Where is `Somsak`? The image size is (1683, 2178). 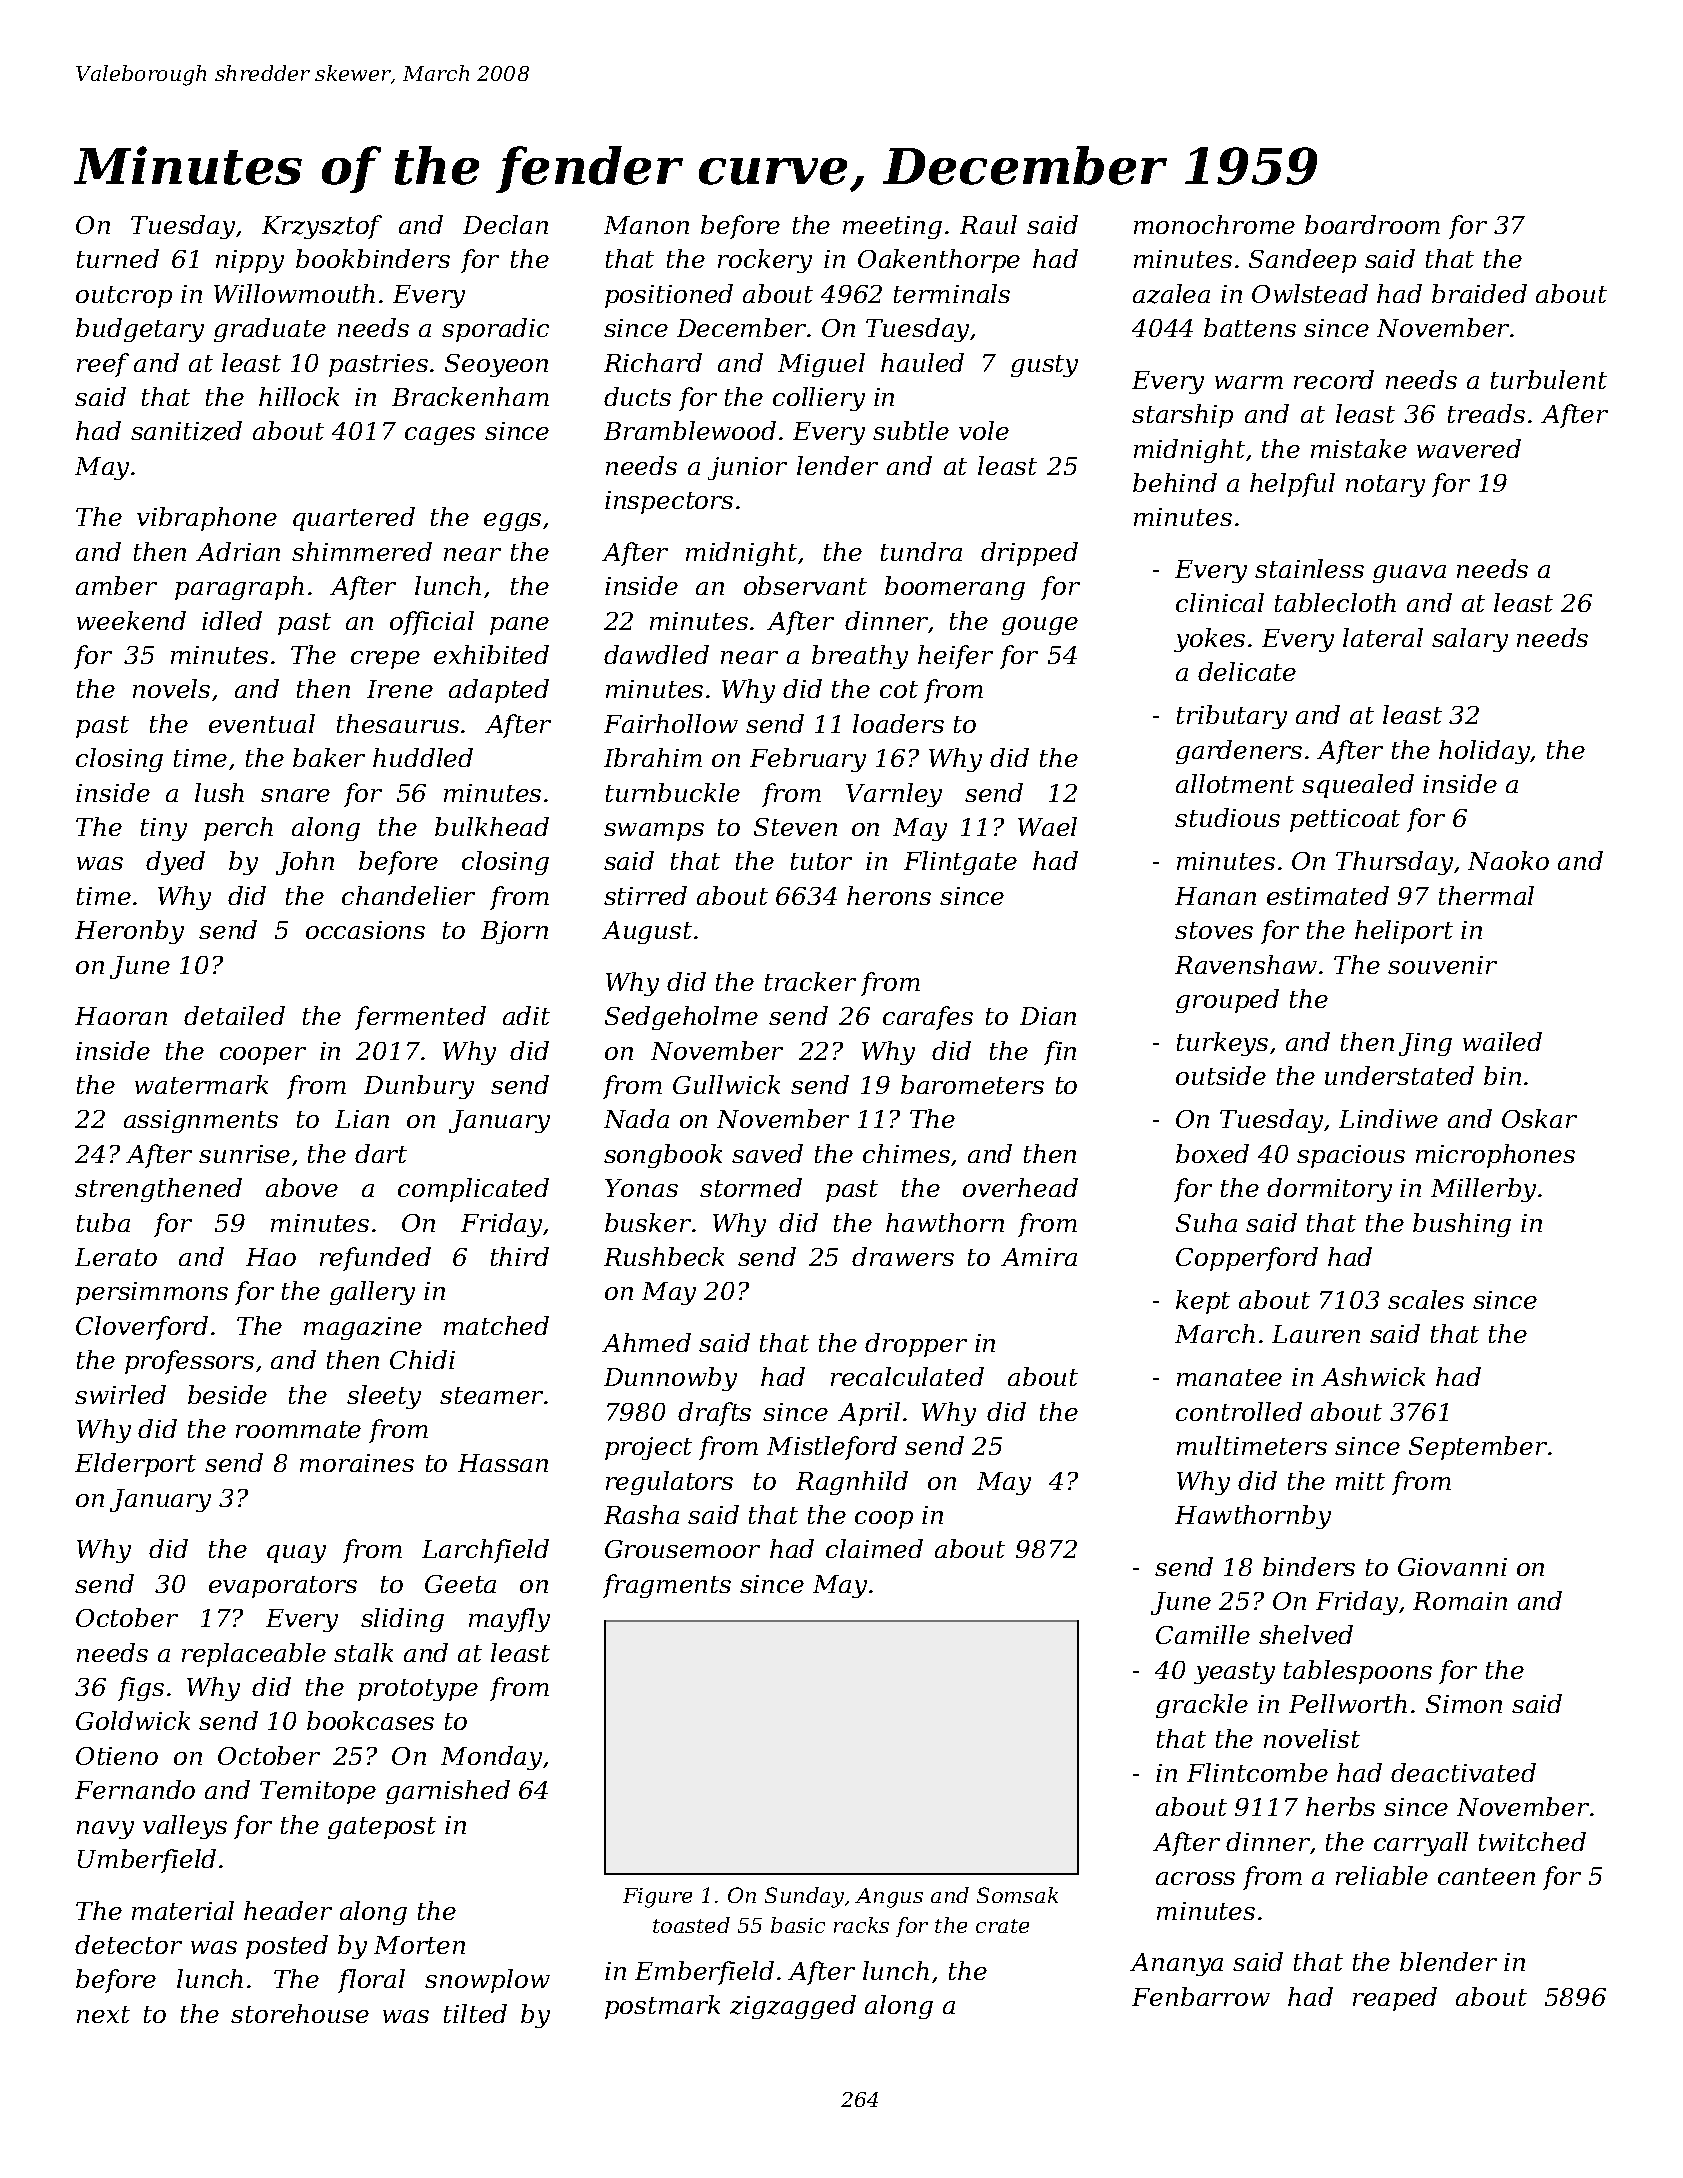 Somsak is located at coordinates (1017, 1895).
